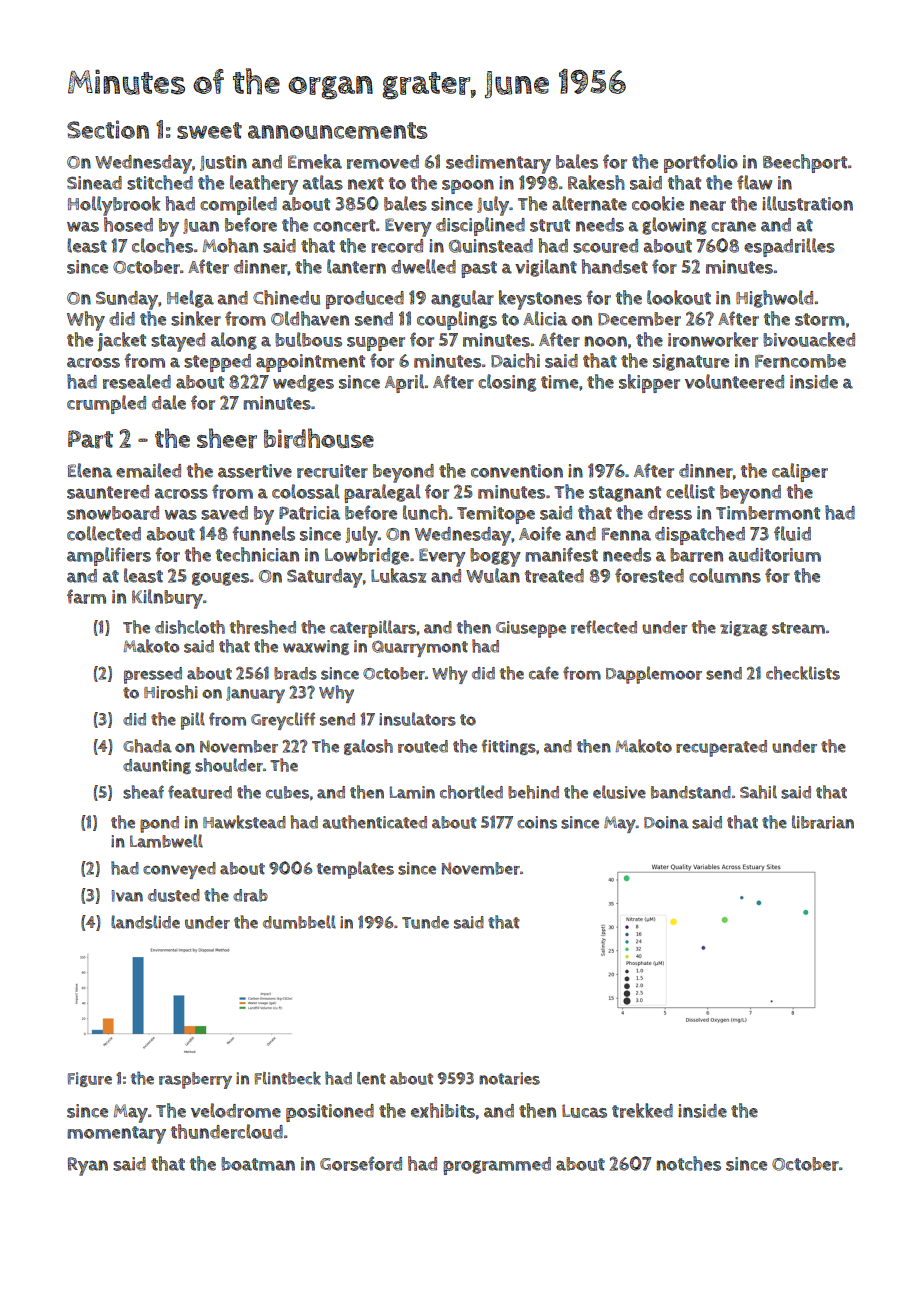 Image resolution: width=924 pixels, height=1314 pixels. I want to click on sweet, so click(209, 130).
